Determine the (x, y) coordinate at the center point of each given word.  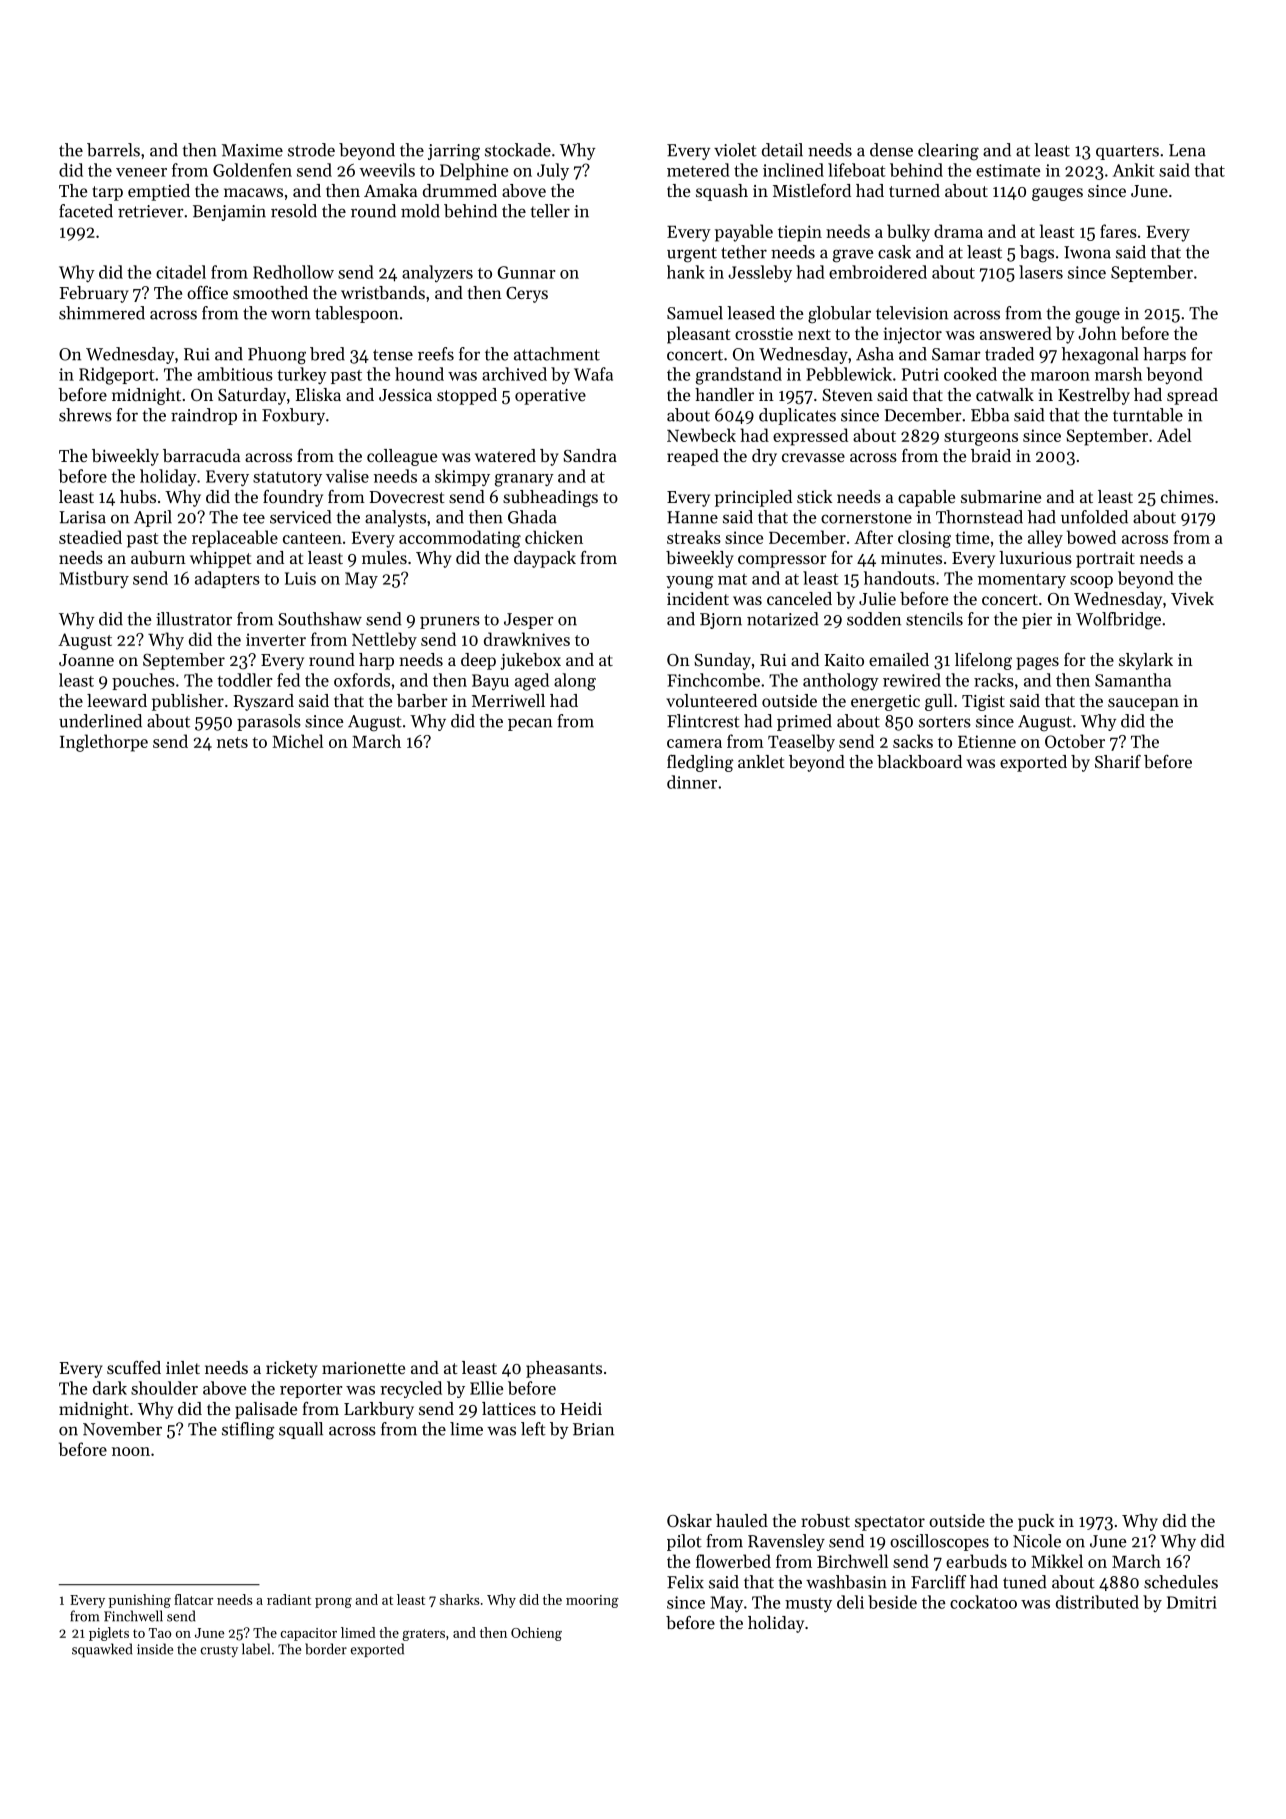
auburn (158, 557)
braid (991, 455)
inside (155, 1649)
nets (232, 742)
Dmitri (1192, 1602)
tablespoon (356, 314)
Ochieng (536, 1634)
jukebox (530, 661)
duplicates (797, 416)
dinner (692, 782)
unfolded (1094, 517)
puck (1036, 1522)
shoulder (164, 1388)
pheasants (564, 1369)
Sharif (1118, 761)
